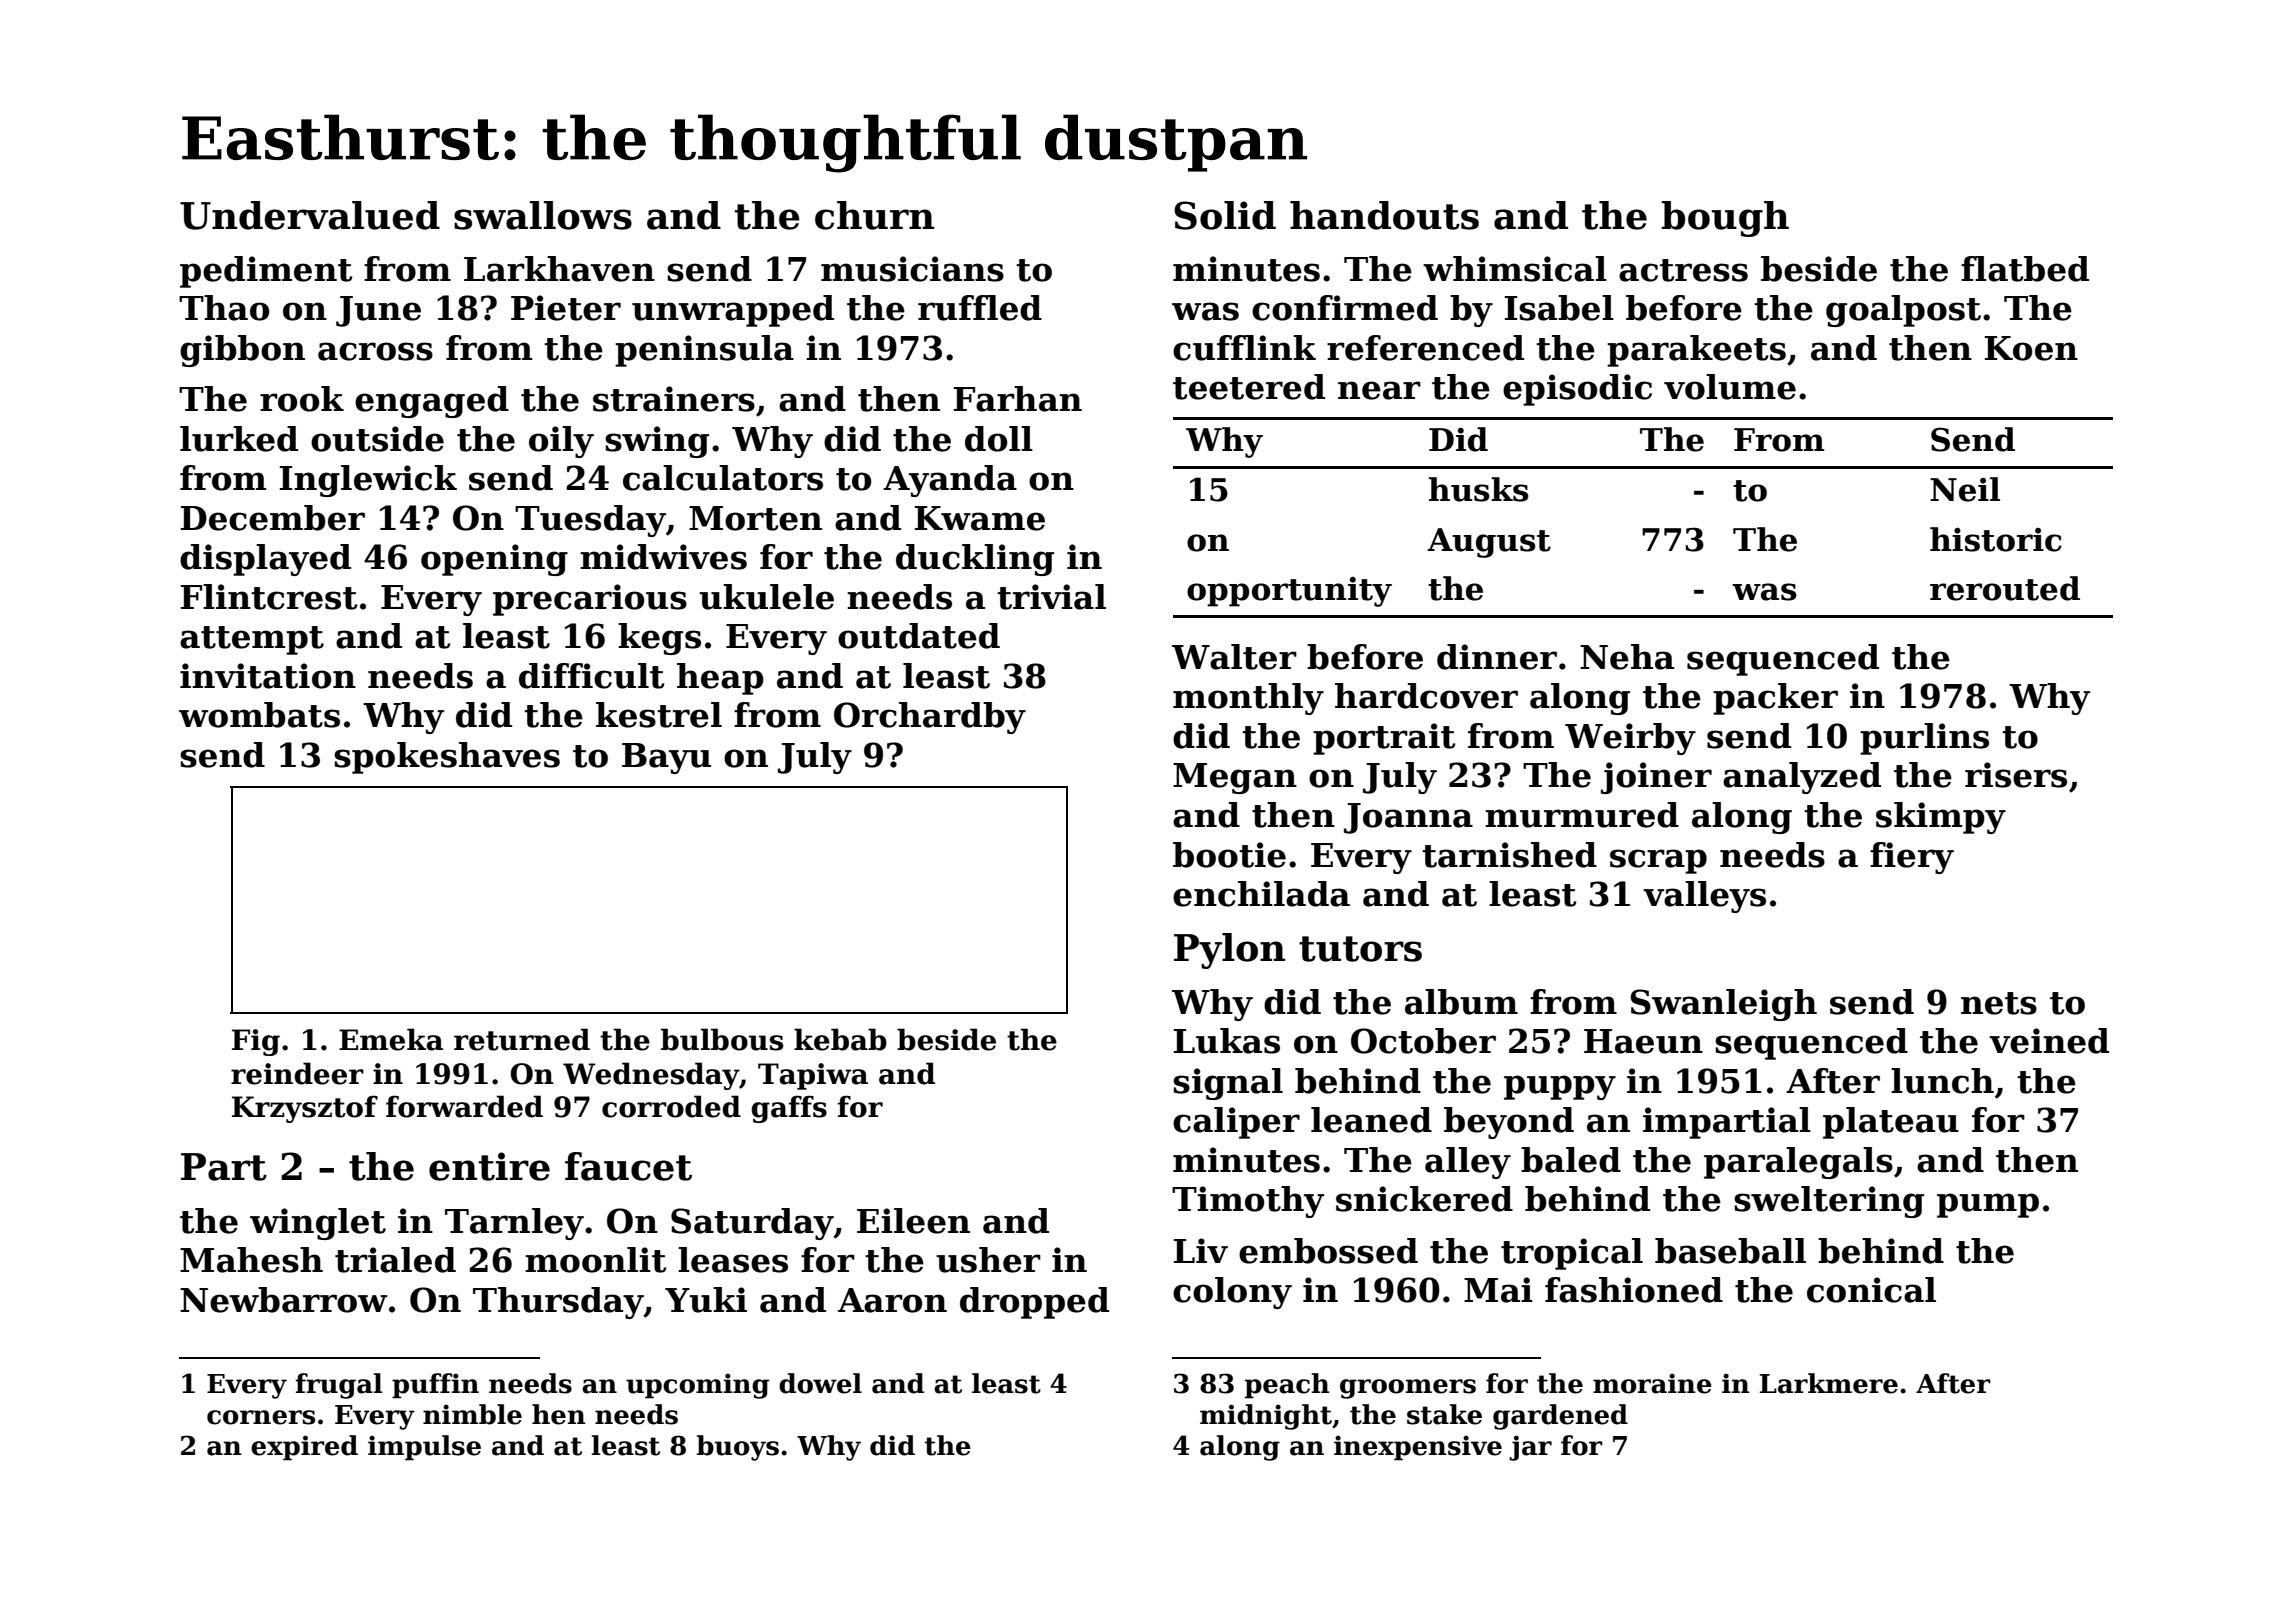 This document has height=1620, width=2292. What do you see at coordinates (543, 215) in the document?
I see `swallows` at bounding box center [543, 215].
